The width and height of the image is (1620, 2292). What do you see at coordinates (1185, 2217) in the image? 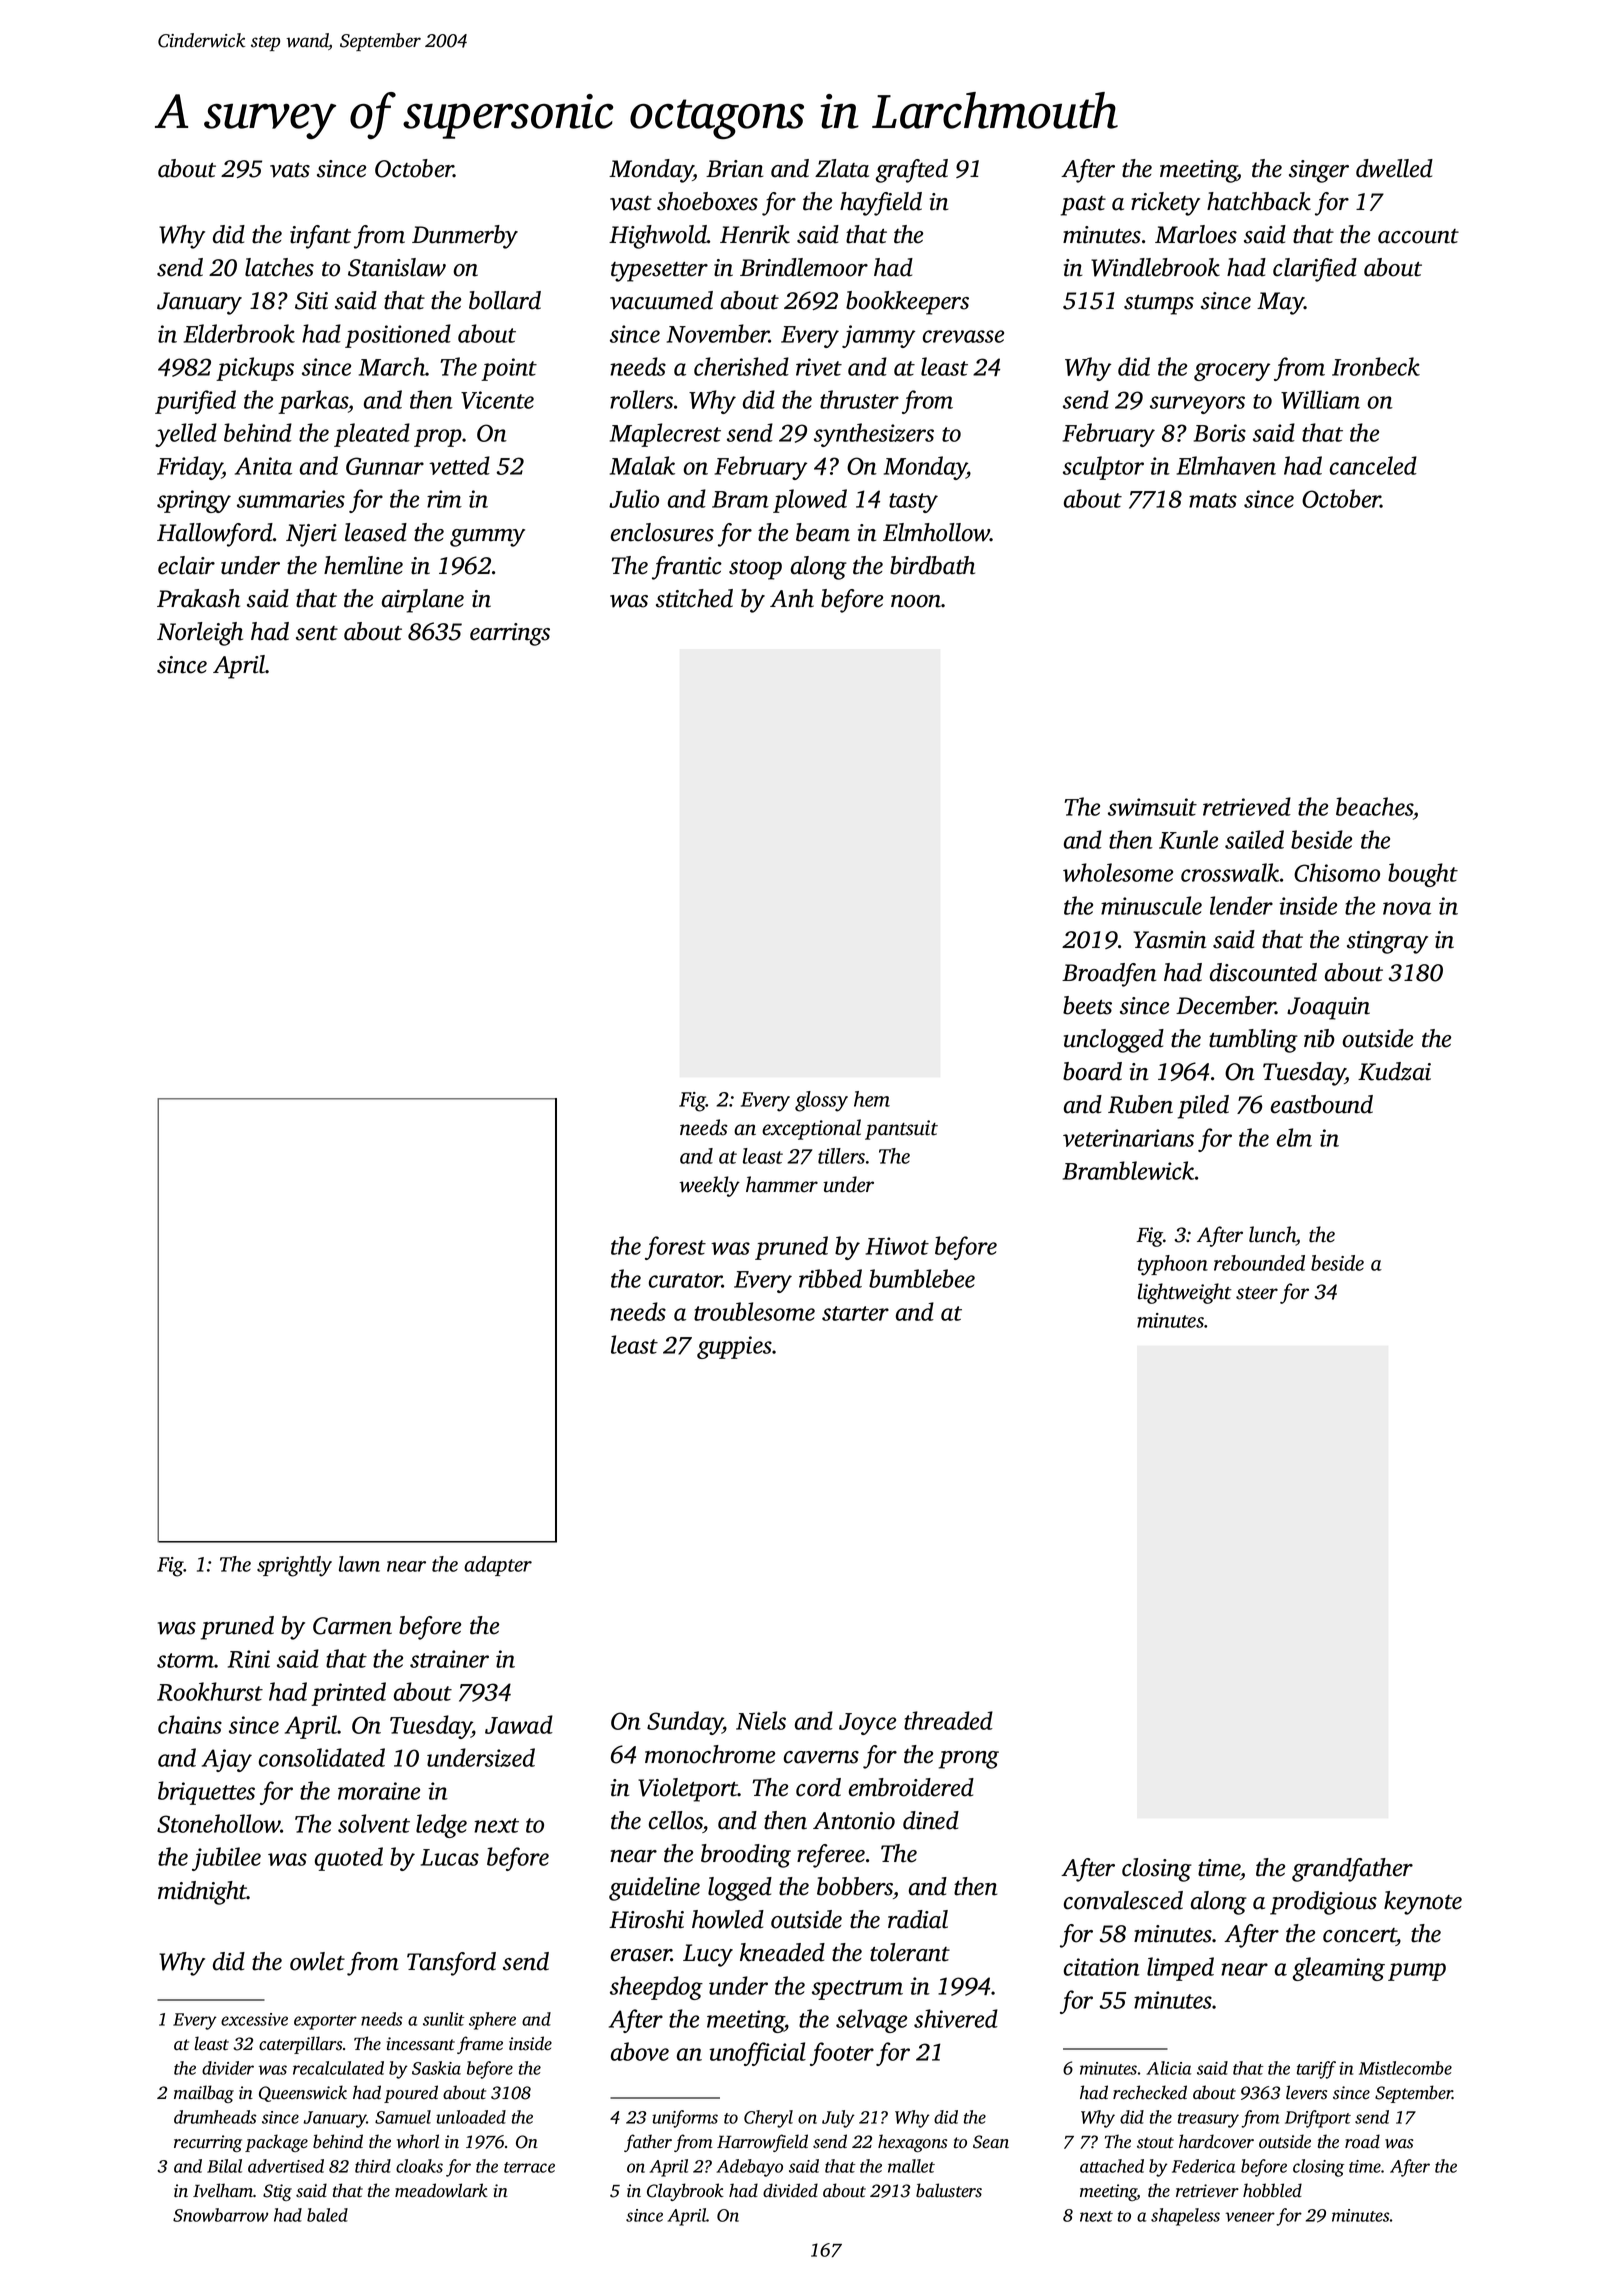
I see `shapeless` at bounding box center [1185, 2217].
